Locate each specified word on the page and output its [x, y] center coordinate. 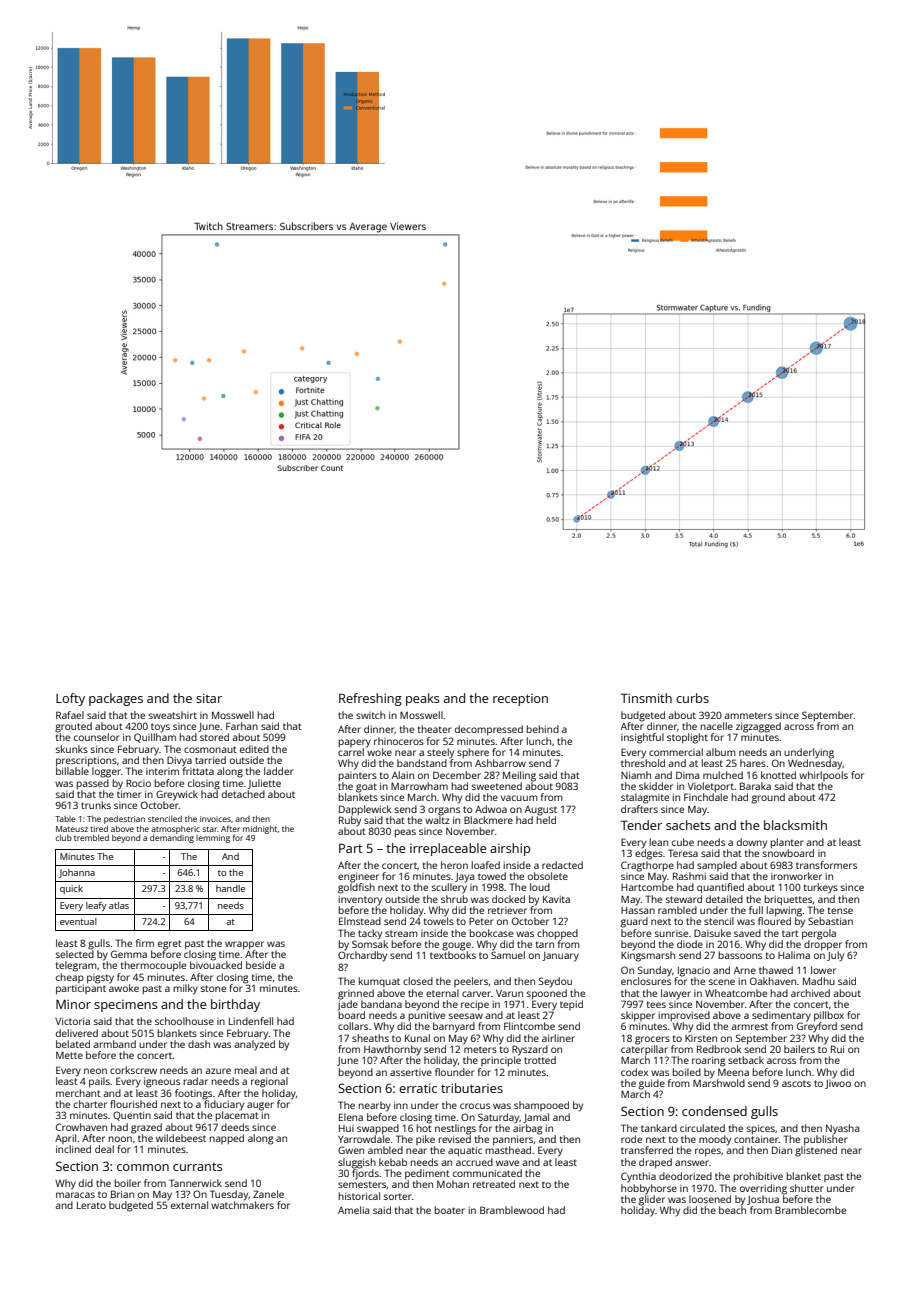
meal [246, 1070]
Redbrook [719, 1049]
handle [230, 888]
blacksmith [795, 825]
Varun [509, 993]
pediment [427, 1174]
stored [214, 737]
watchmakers [242, 1205]
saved [747, 933]
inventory [360, 901]
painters [358, 776]
